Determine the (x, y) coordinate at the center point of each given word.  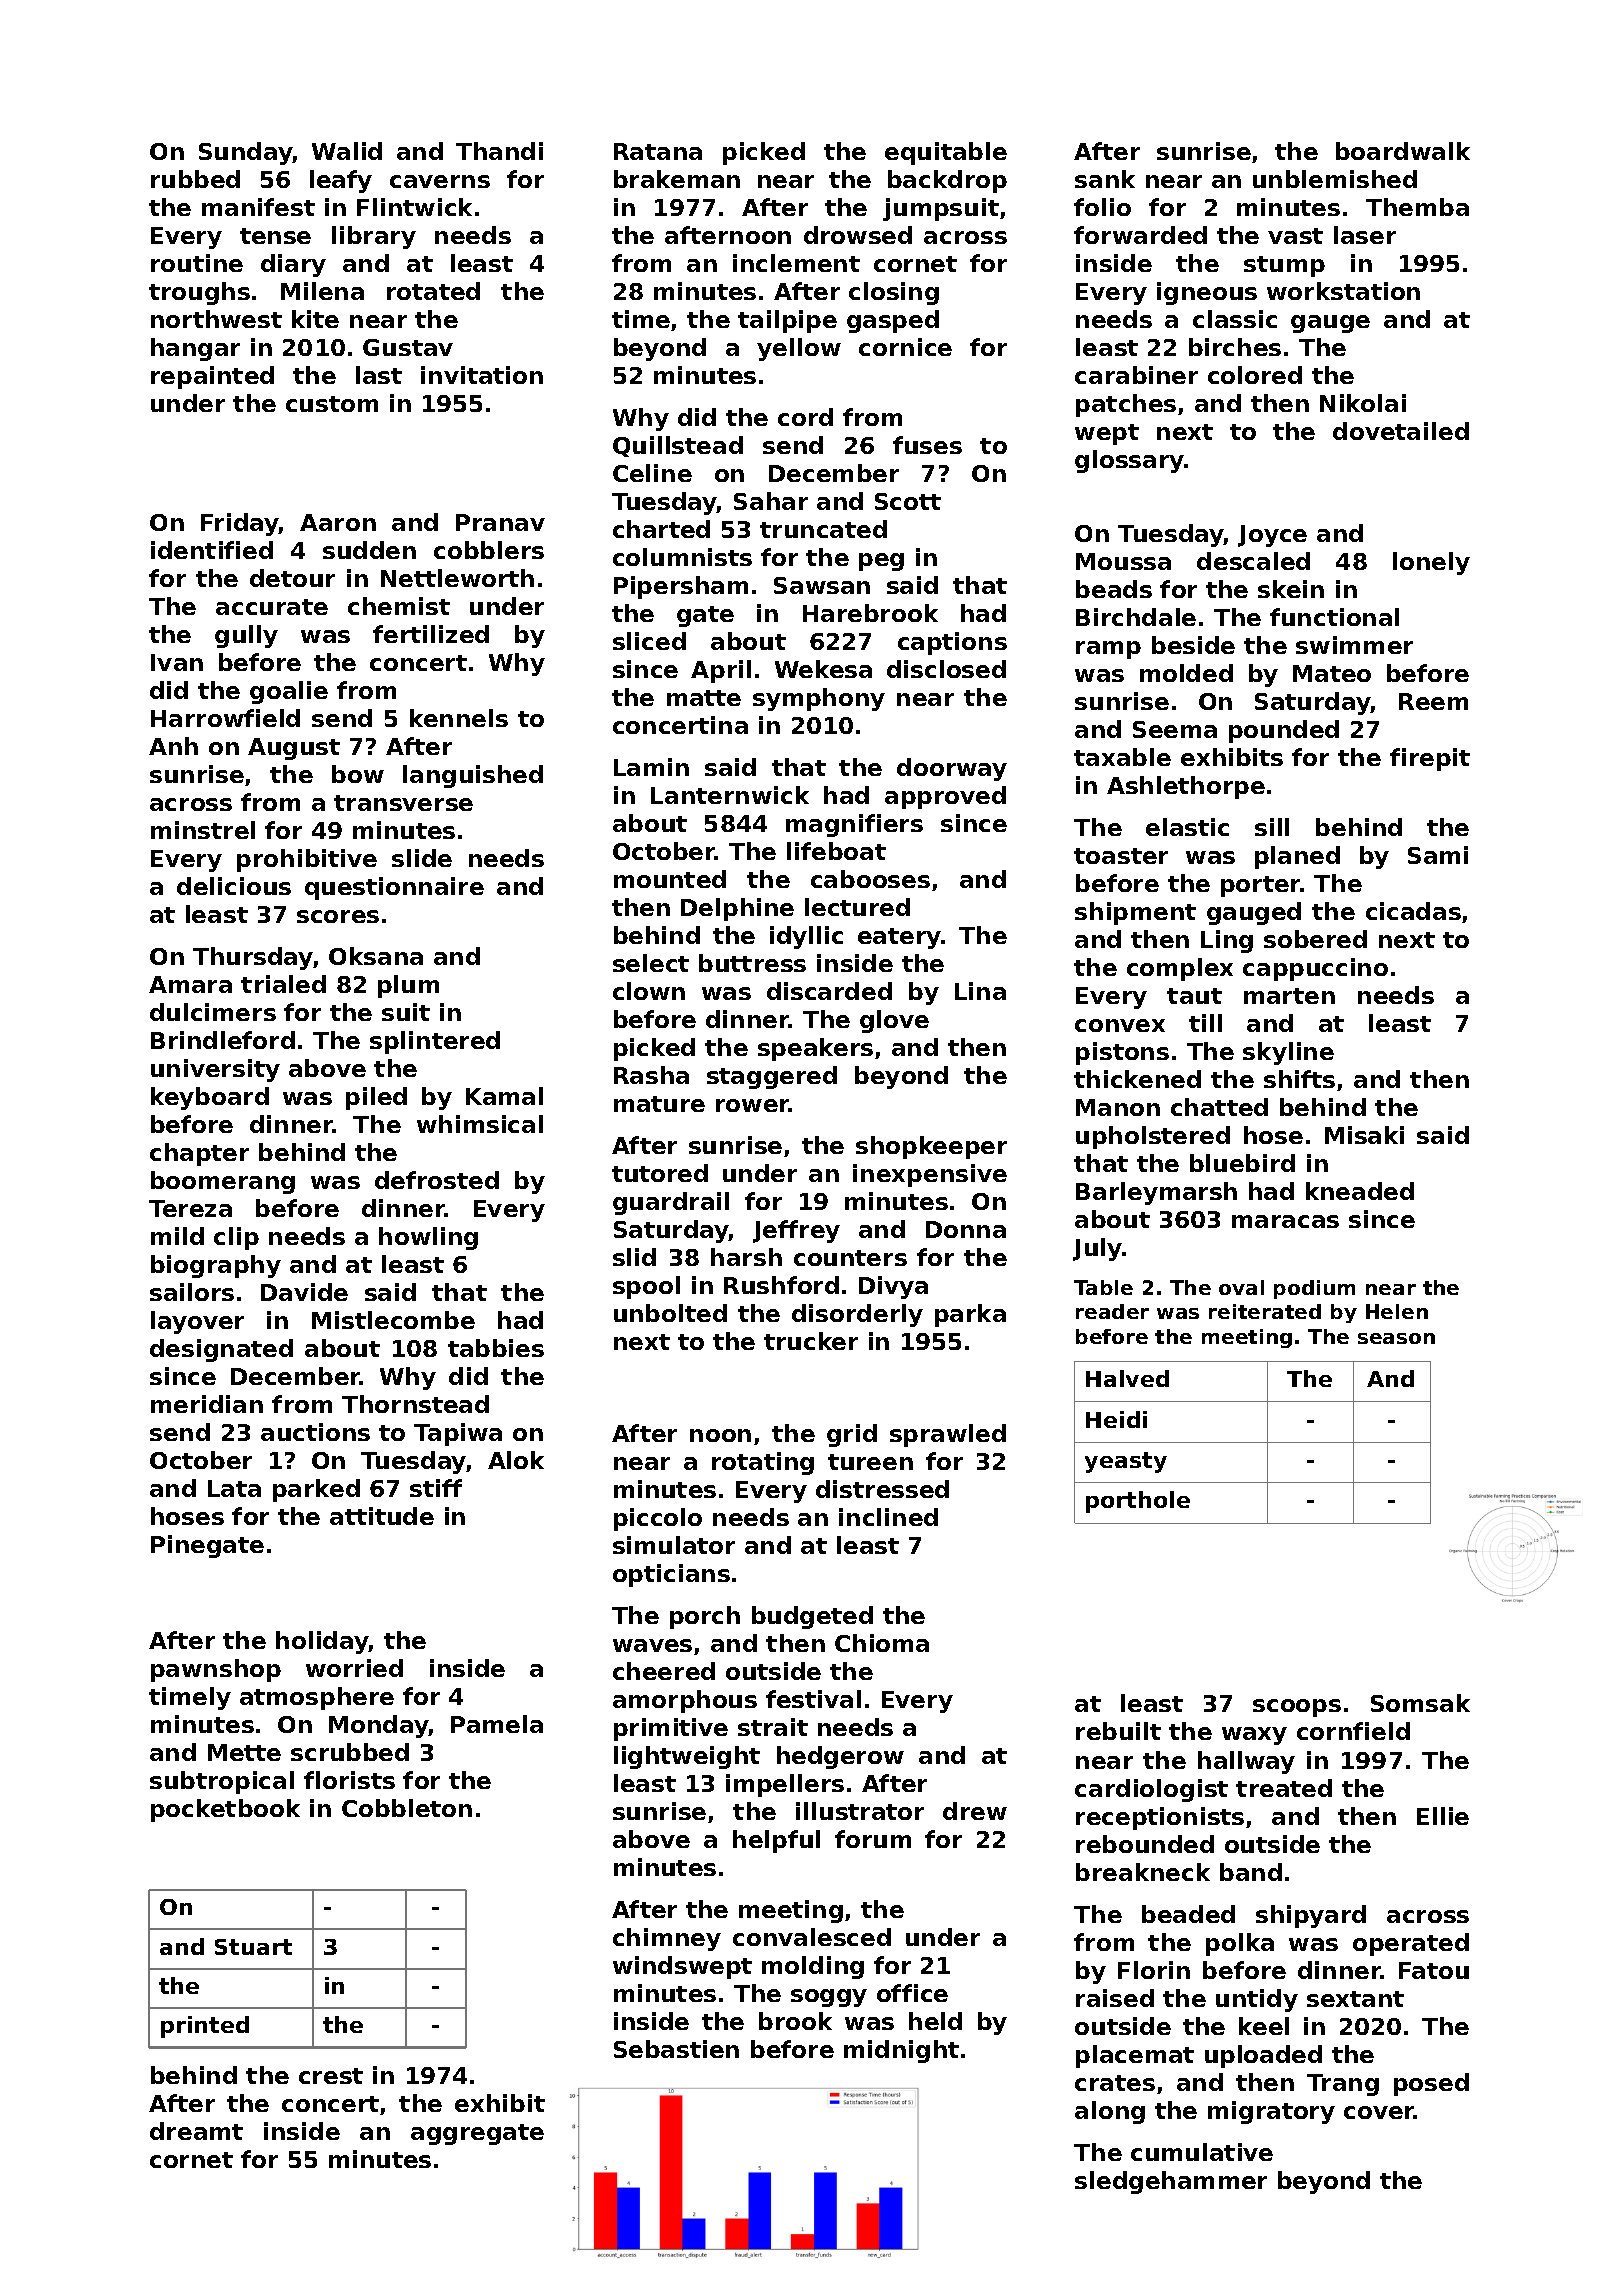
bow (358, 774)
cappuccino (1315, 969)
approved (945, 797)
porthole (1138, 1502)
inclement (796, 263)
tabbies (496, 1348)
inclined (888, 1517)
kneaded (1360, 1191)
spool (646, 1287)
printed (205, 2027)
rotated (433, 291)
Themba (1417, 207)
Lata (234, 1488)
